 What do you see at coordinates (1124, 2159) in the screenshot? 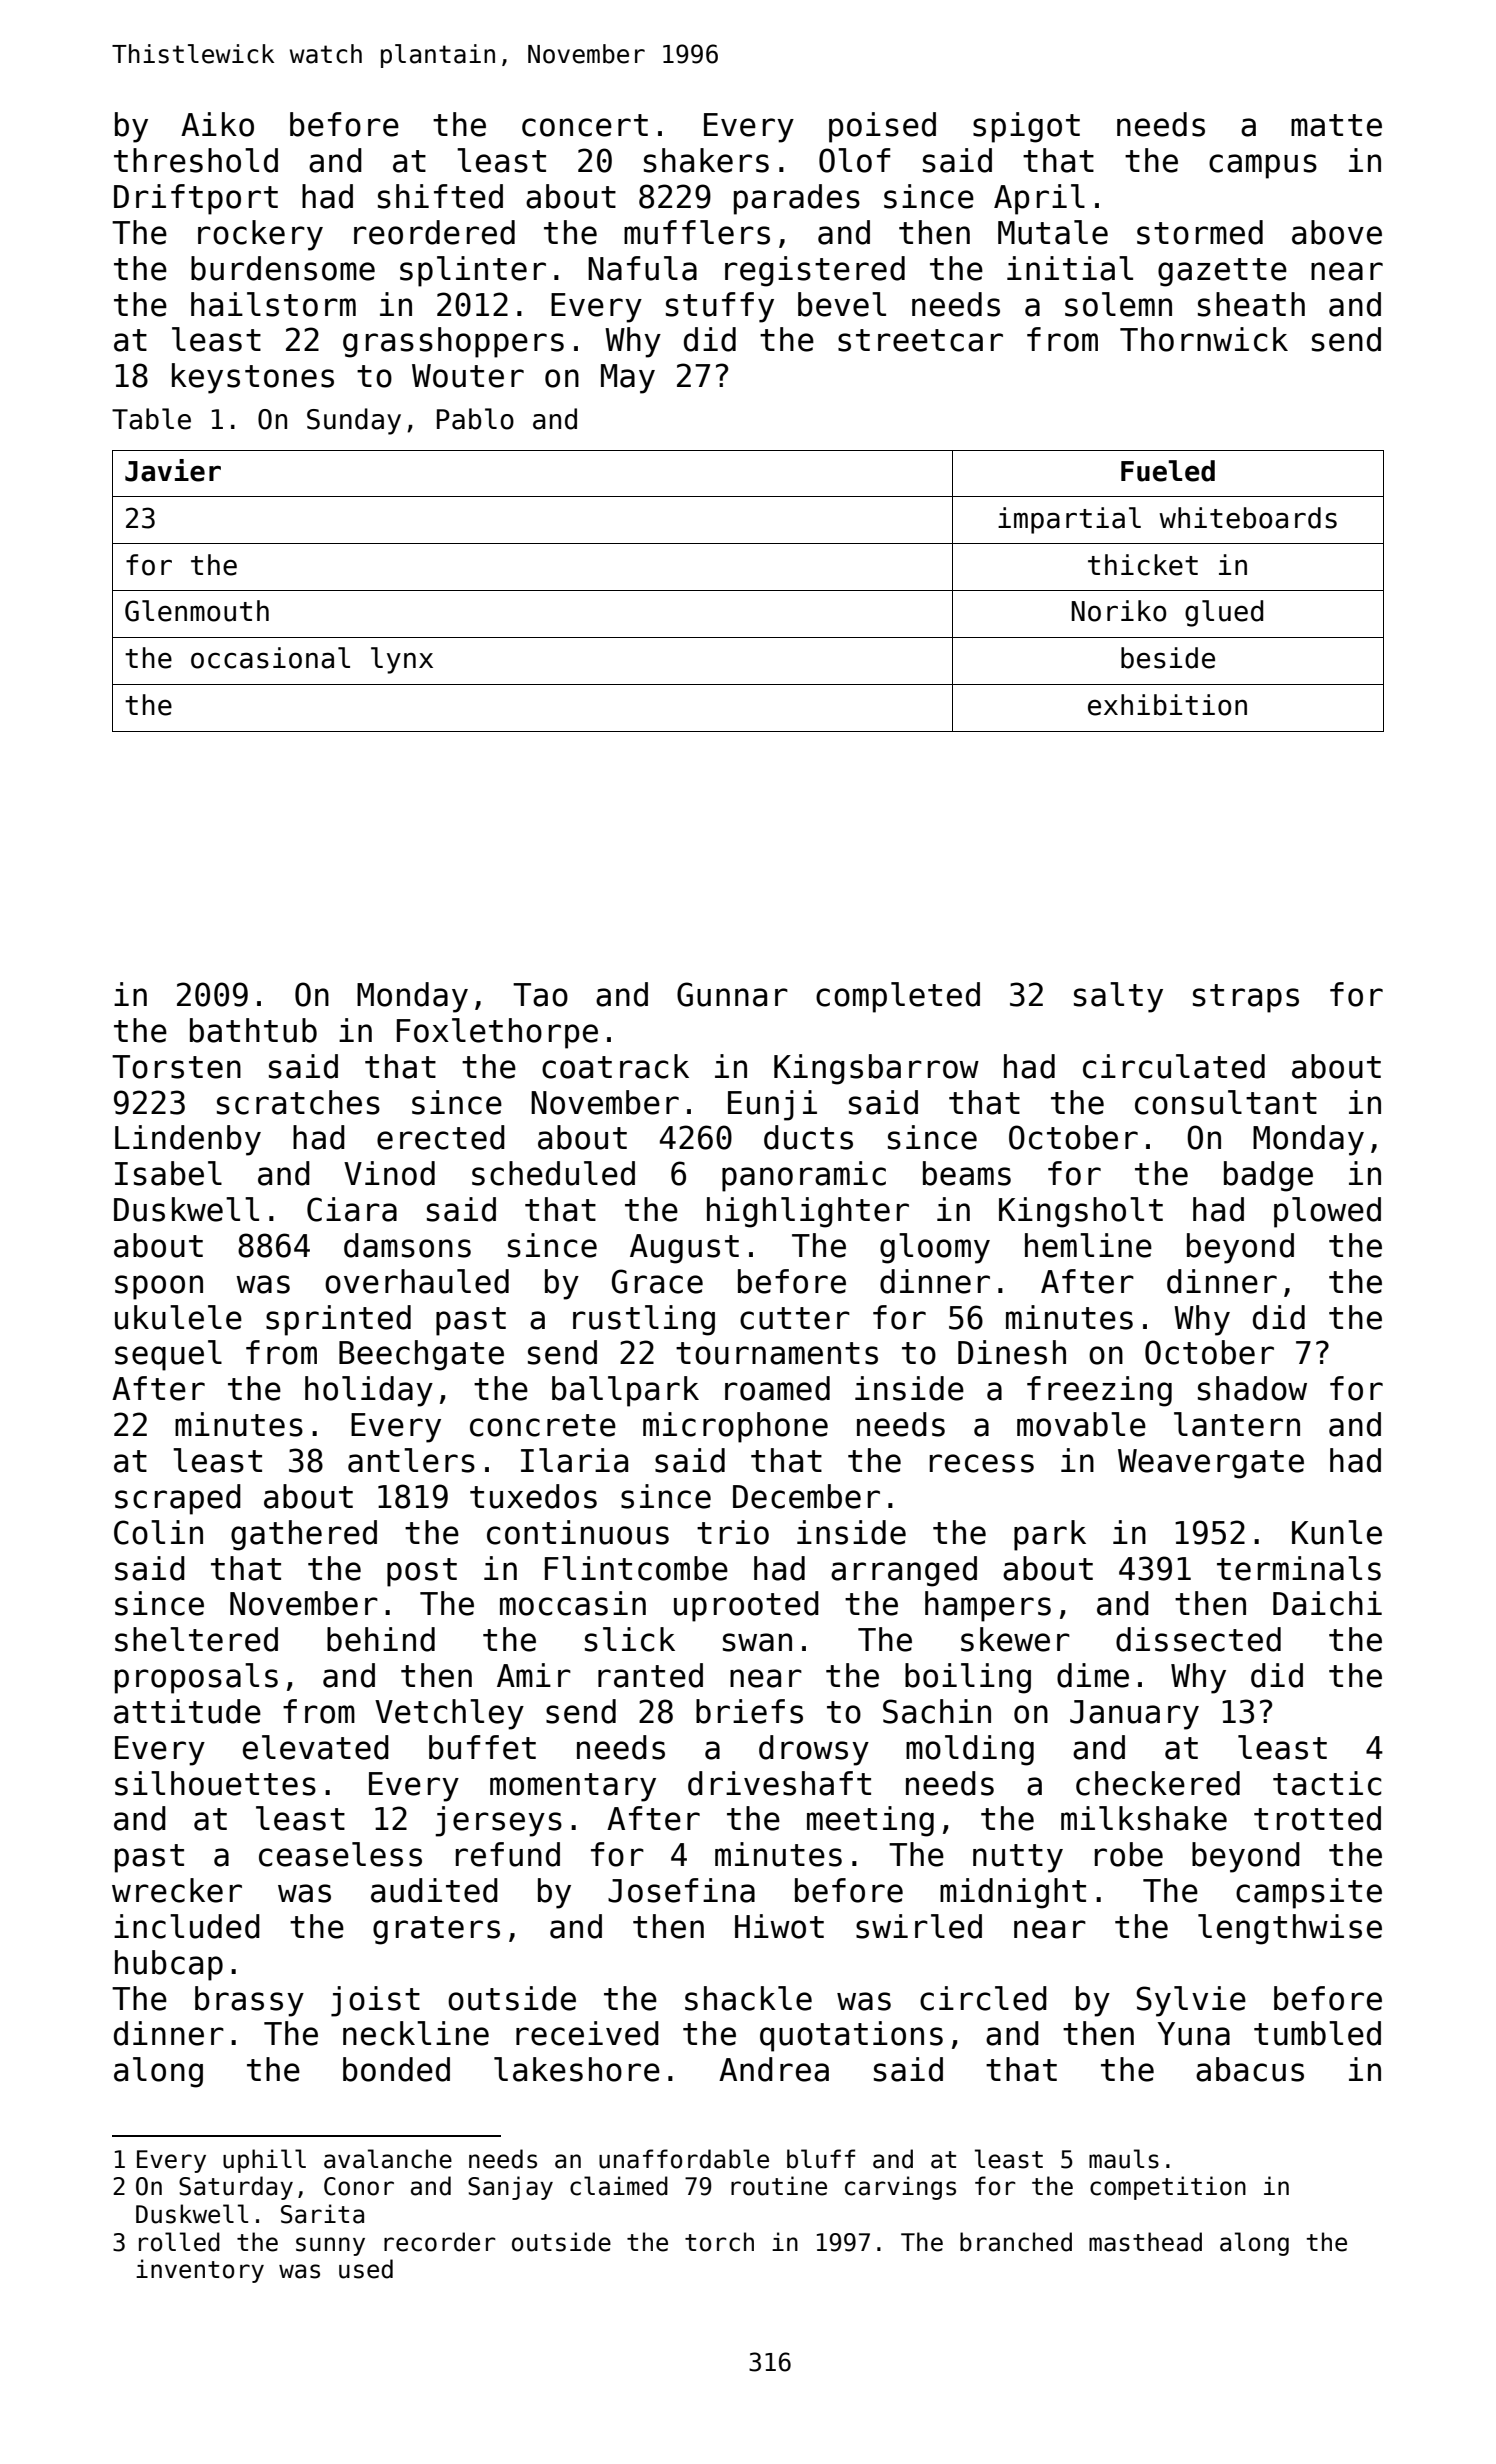
I see `mauls` at bounding box center [1124, 2159].
